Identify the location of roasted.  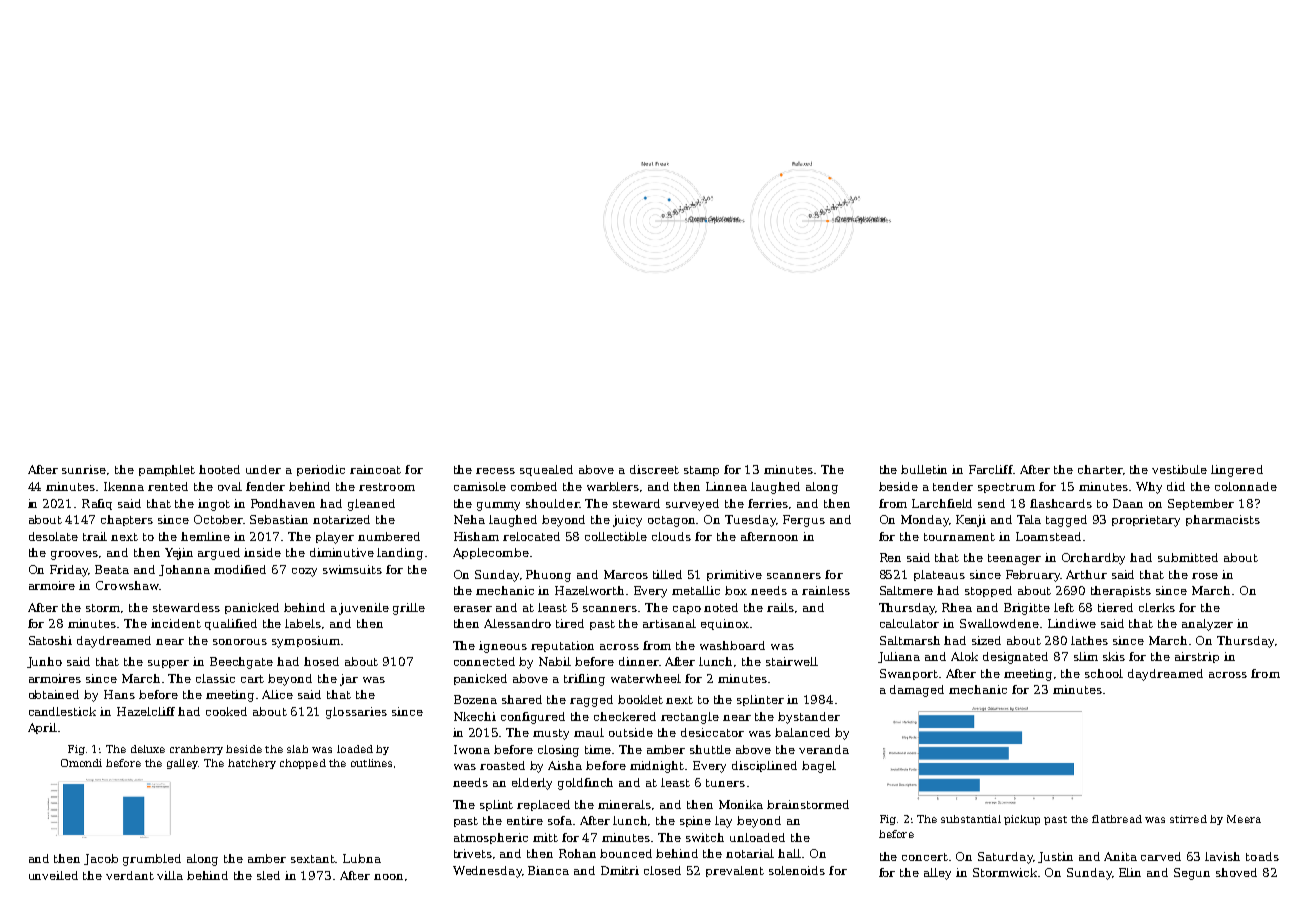
(502, 765).
